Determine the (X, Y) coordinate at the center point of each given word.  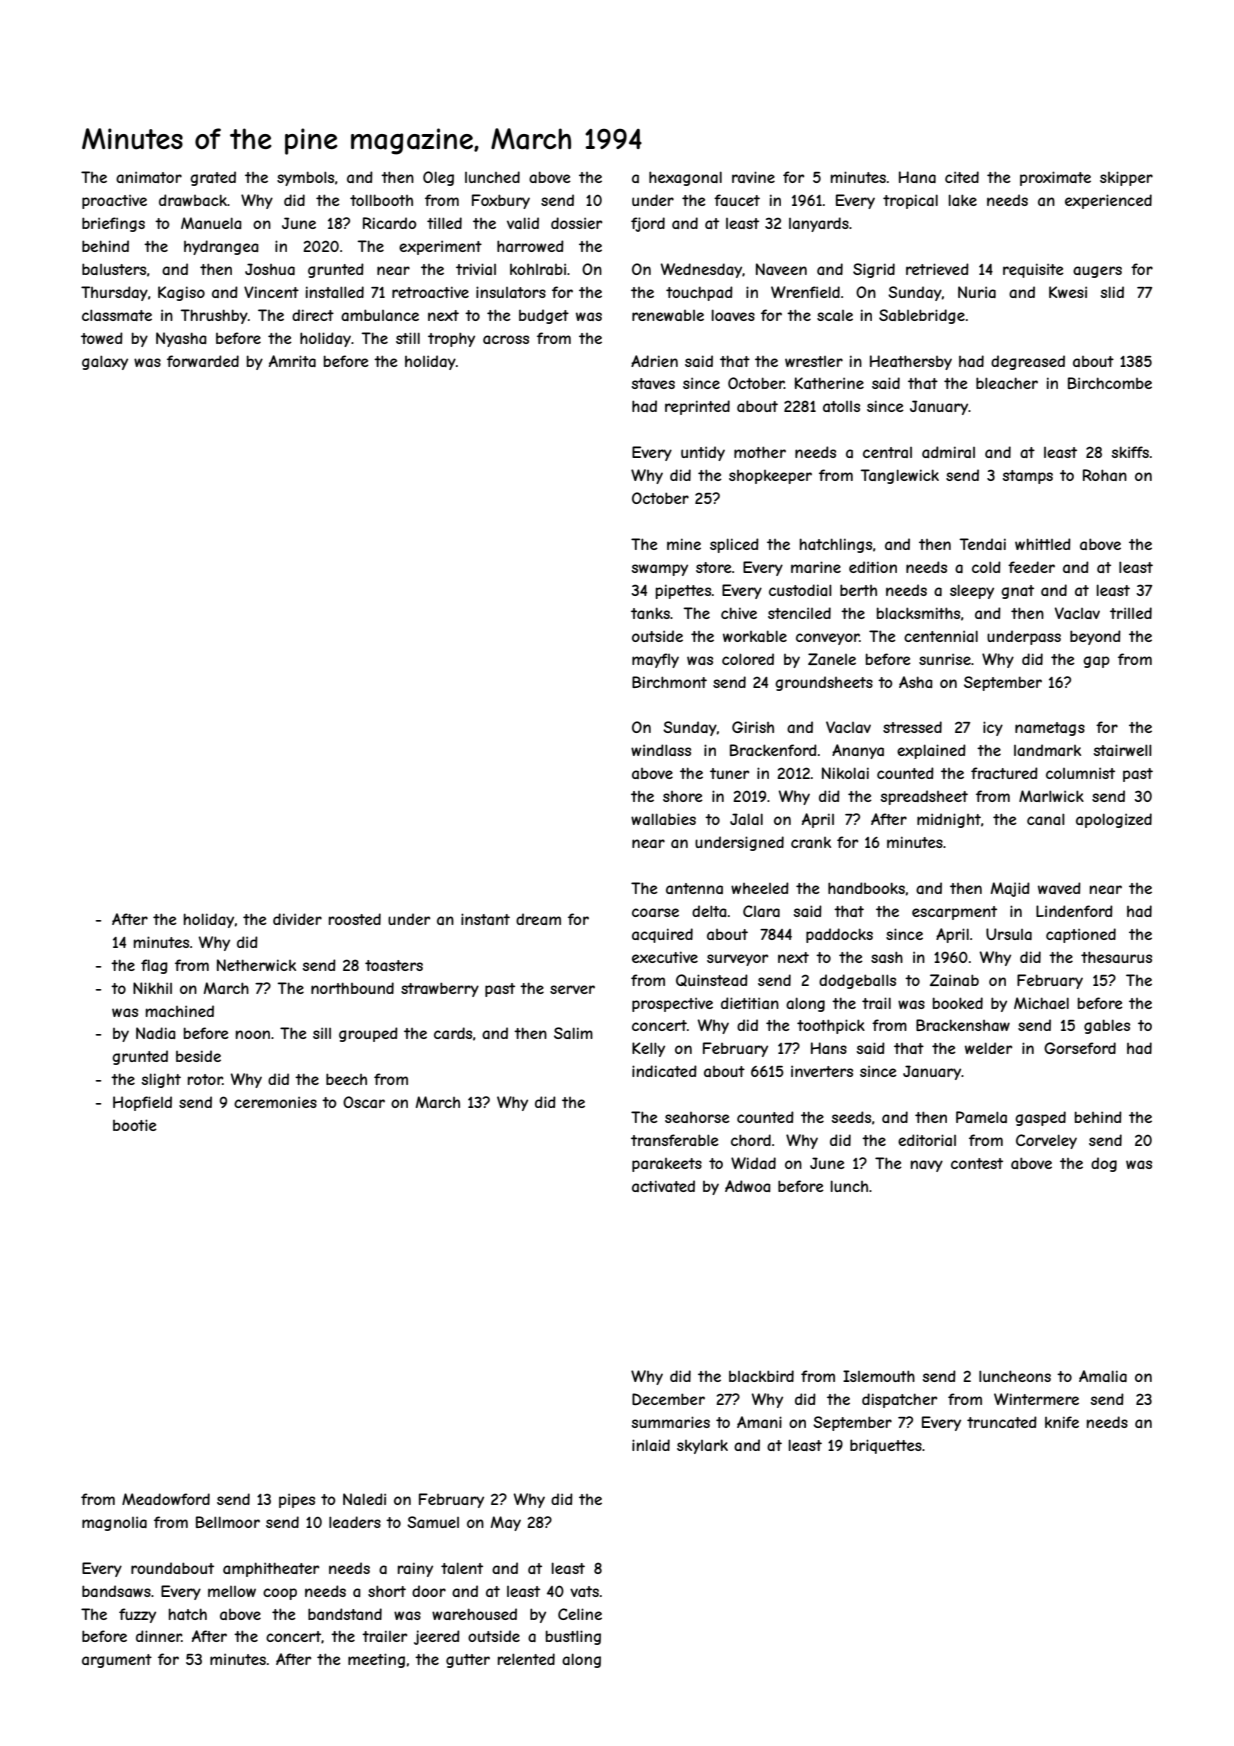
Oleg (438, 178)
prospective (672, 1004)
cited (962, 177)
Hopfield (142, 1103)
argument (117, 1661)
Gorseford (1080, 1048)
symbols (305, 178)
